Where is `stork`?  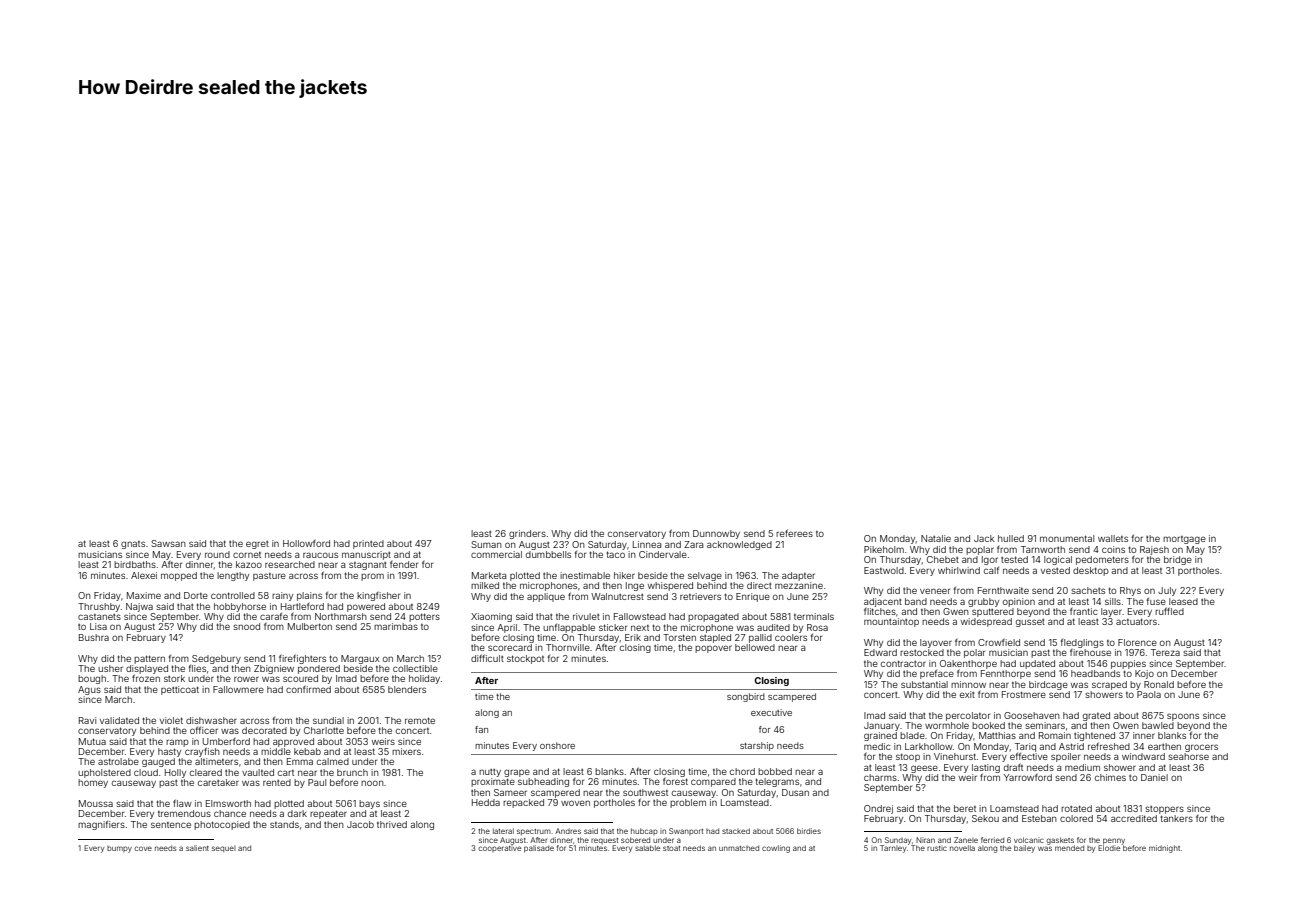
stork is located at coordinates (174, 678).
